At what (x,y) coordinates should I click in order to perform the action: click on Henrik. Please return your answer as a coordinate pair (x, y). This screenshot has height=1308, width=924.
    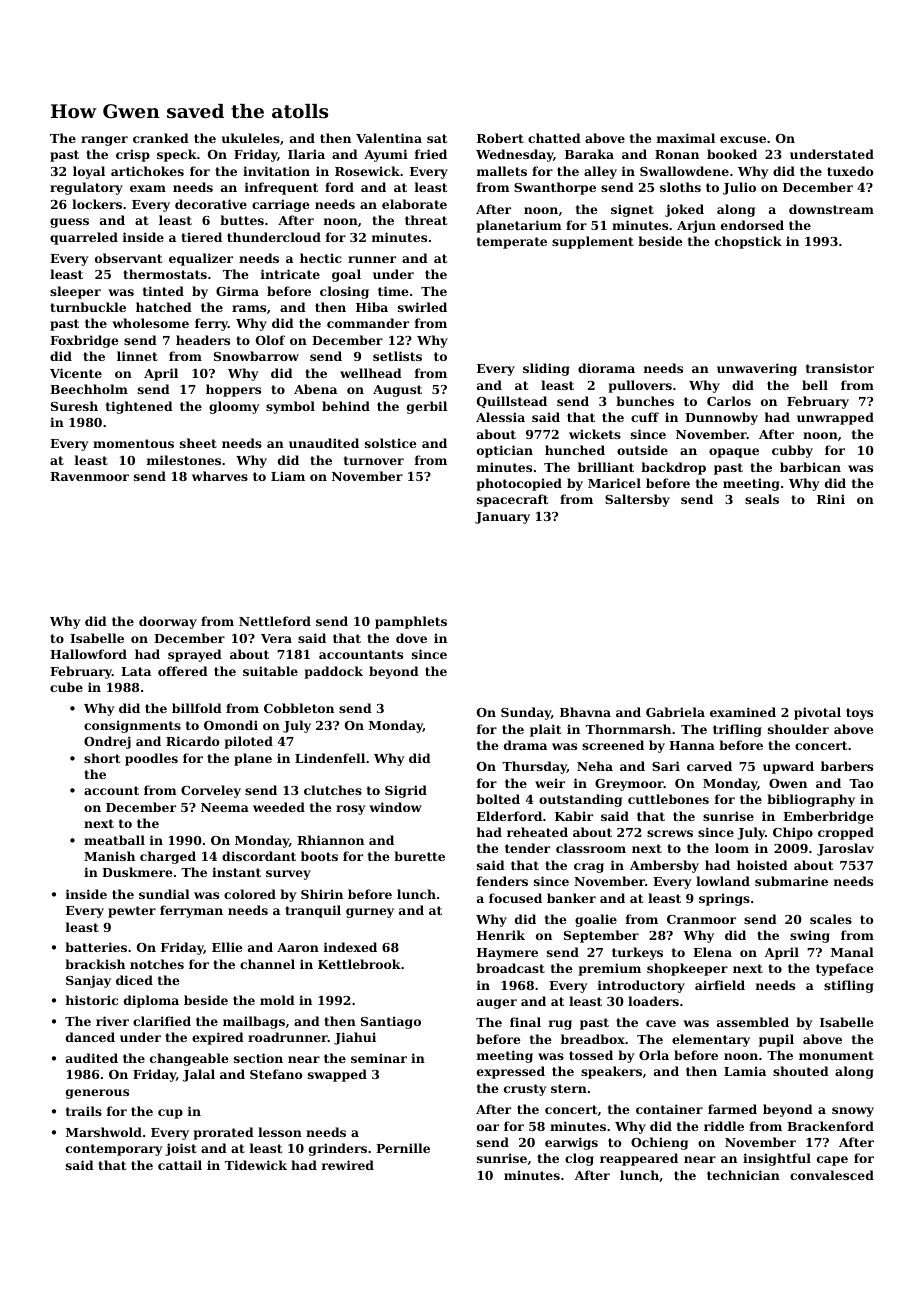
    Looking at the image, I should click on (501, 935).
